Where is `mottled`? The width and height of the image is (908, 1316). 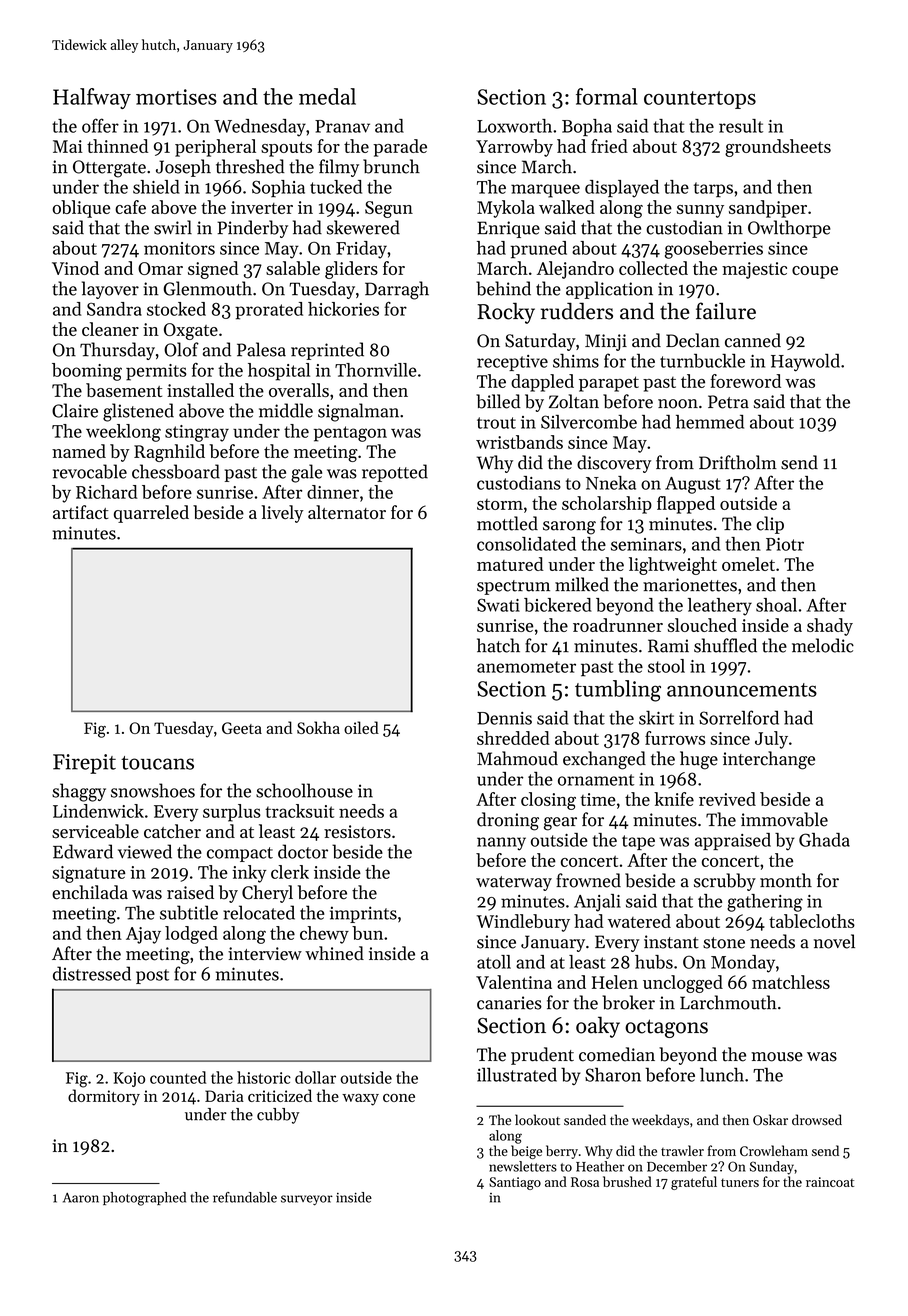
mottled is located at coordinates (507, 523).
